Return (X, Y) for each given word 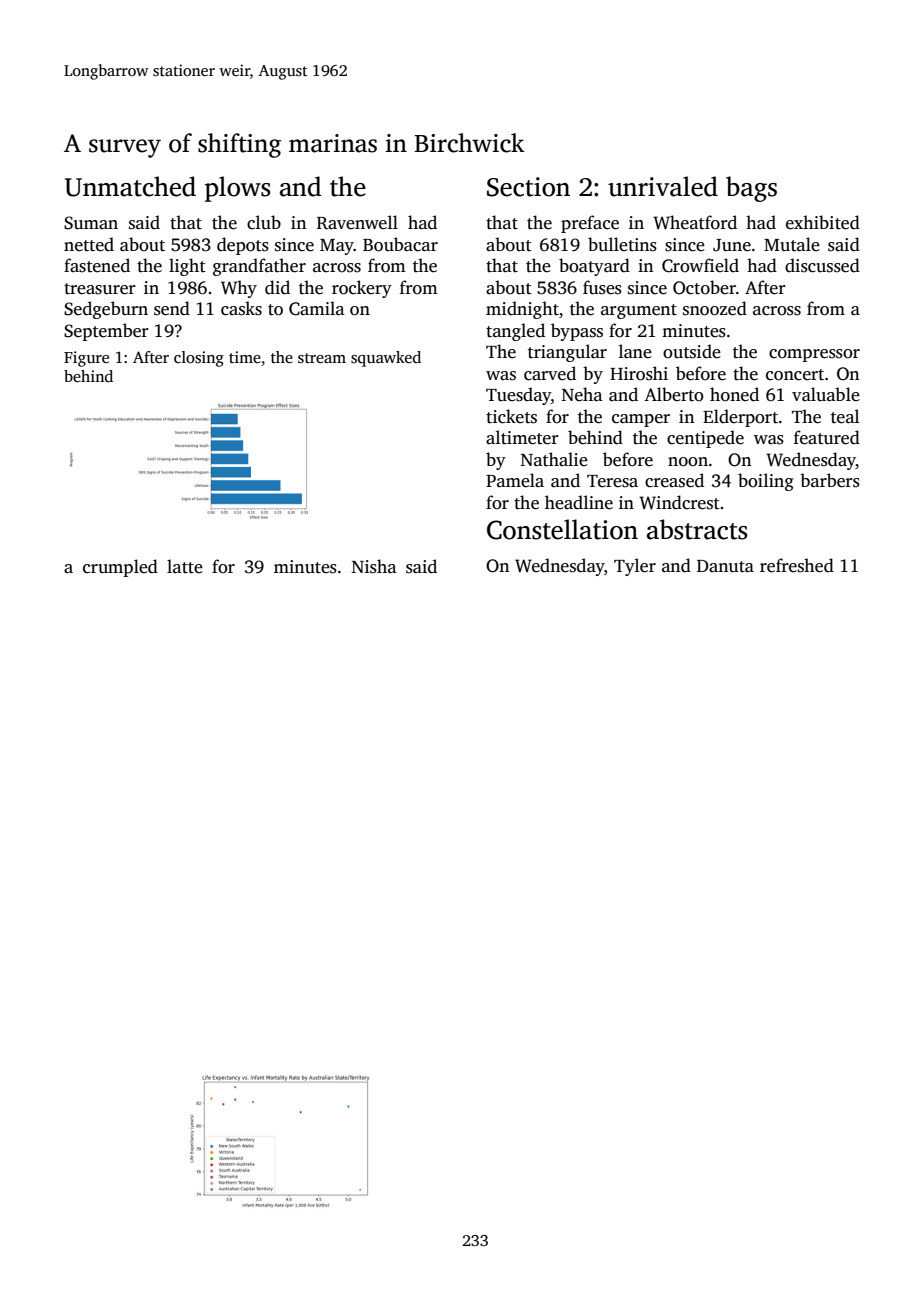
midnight (522, 310)
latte (185, 566)
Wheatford (695, 222)
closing (199, 359)
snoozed (715, 308)
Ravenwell (357, 222)
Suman (91, 223)
